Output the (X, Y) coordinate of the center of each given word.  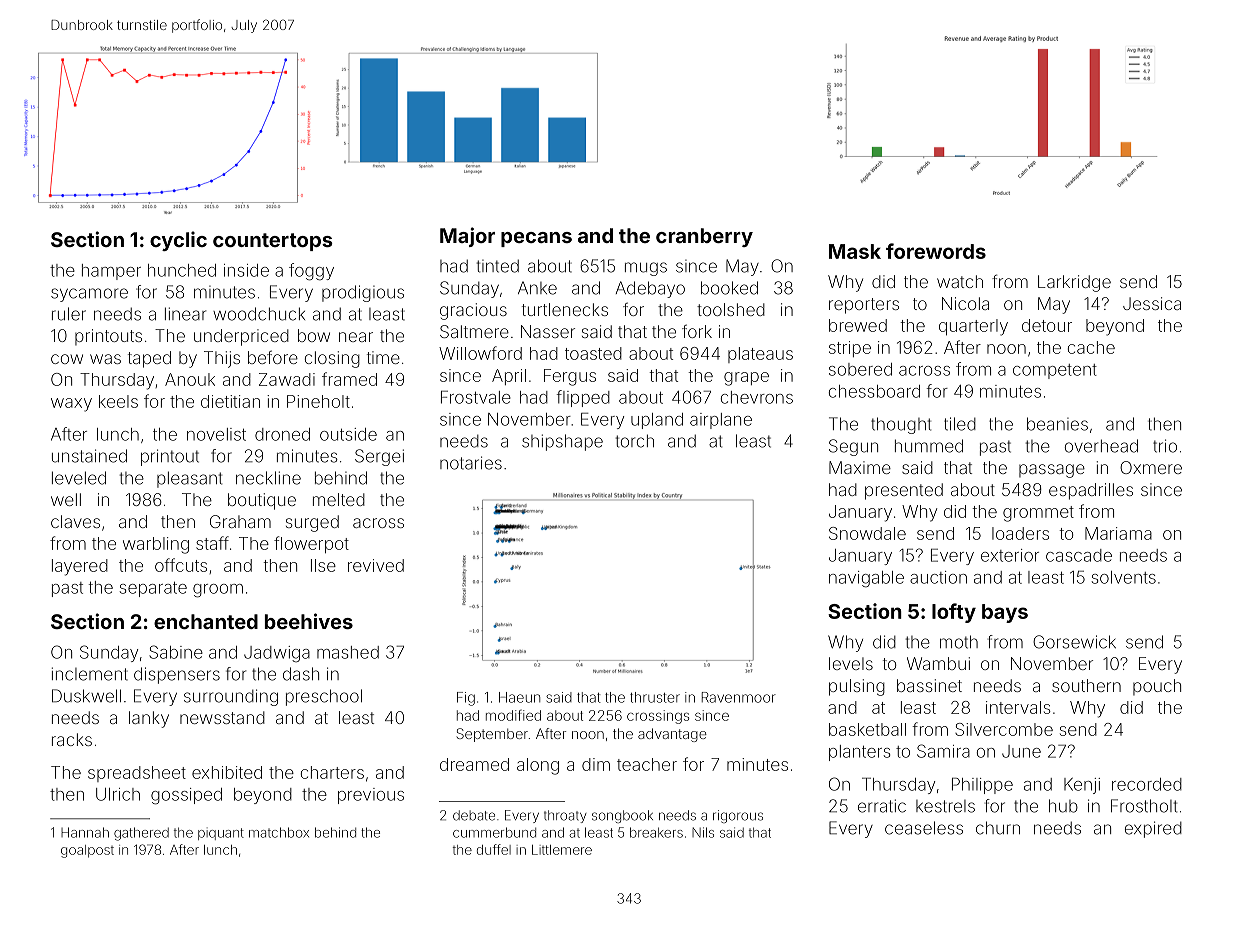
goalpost (87, 851)
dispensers (177, 675)
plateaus (760, 355)
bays (1005, 613)
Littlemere (562, 850)
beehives (309, 621)
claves (75, 521)
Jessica (1152, 303)
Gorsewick (1074, 642)
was (105, 359)
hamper (111, 272)
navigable (866, 579)
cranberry (704, 237)
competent (1055, 371)
